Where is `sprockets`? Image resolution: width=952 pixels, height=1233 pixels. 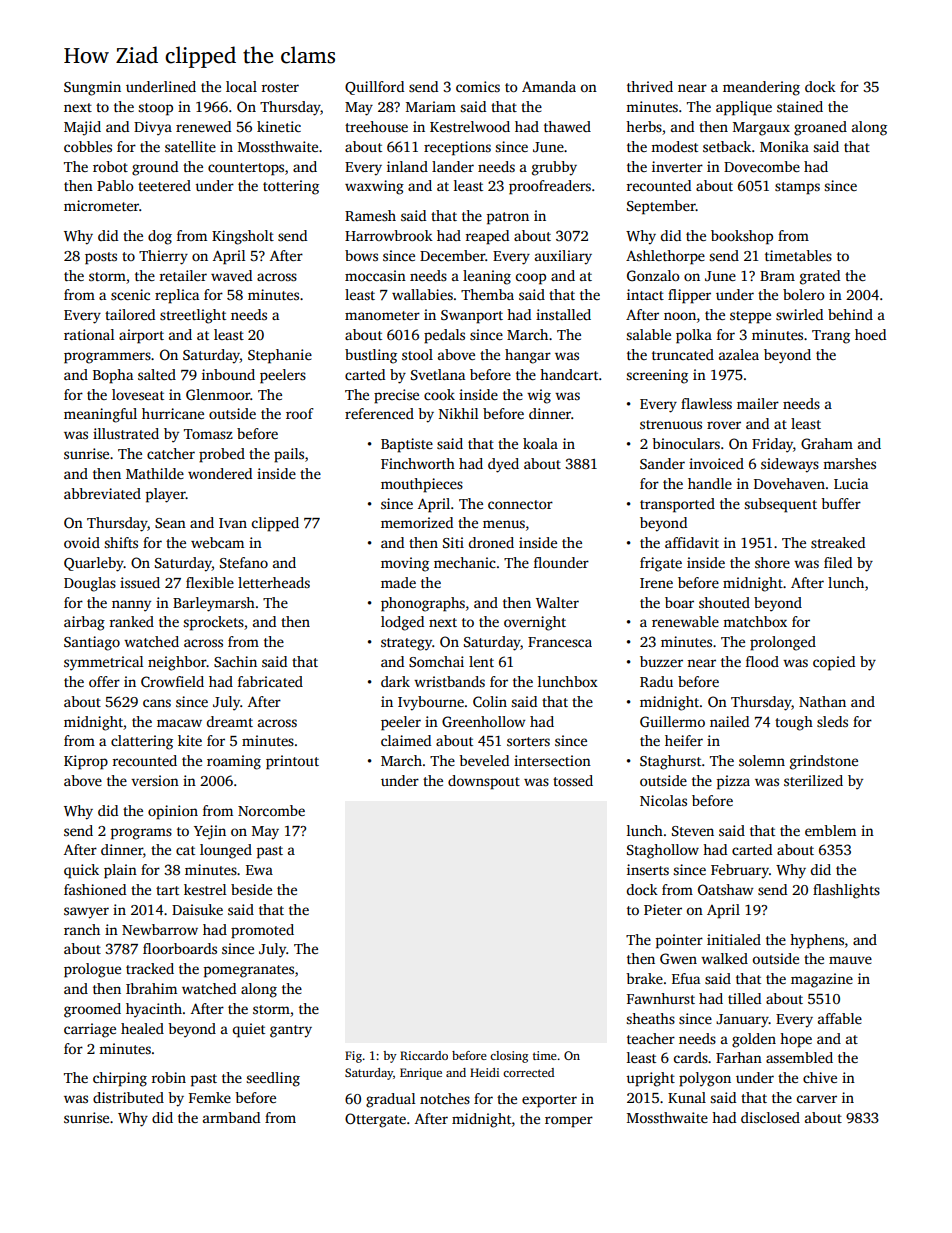 sprockets is located at coordinates (213, 623).
